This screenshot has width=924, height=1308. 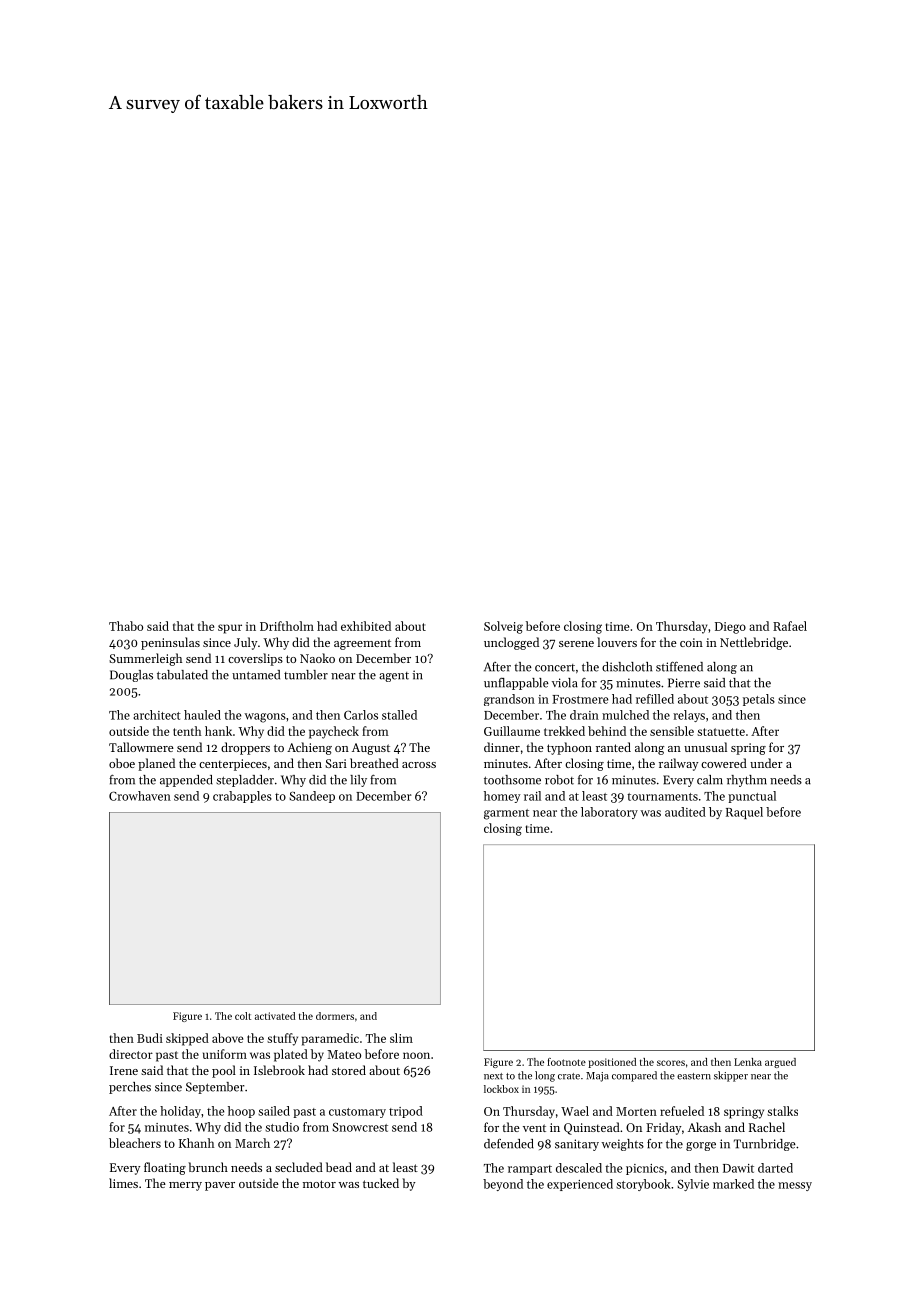 What do you see at coordinates (580, 1185) in the screenshot?
I see `experienced` at bounding box center [580, 1185].
